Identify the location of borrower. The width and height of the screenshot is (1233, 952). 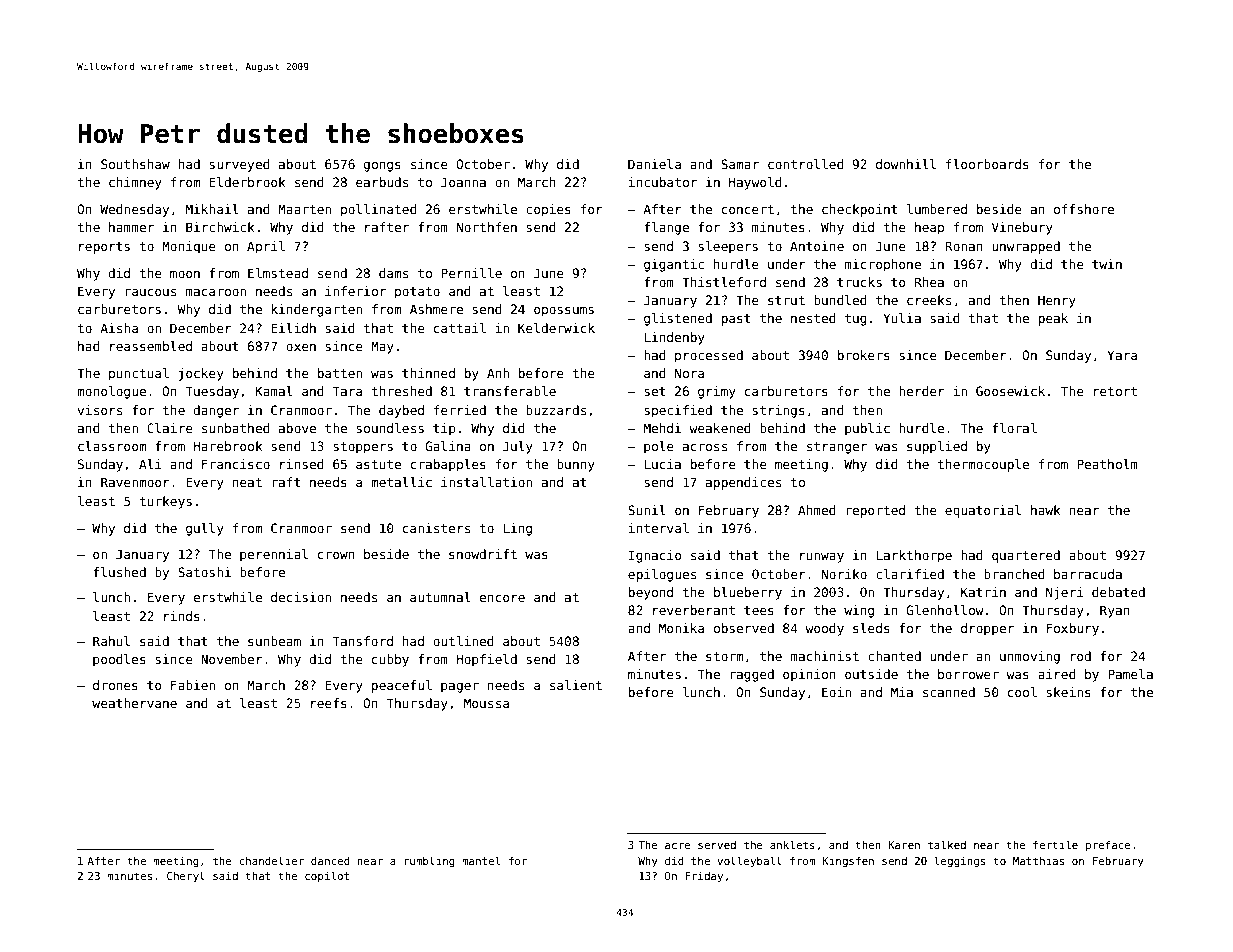
(968, 674).
